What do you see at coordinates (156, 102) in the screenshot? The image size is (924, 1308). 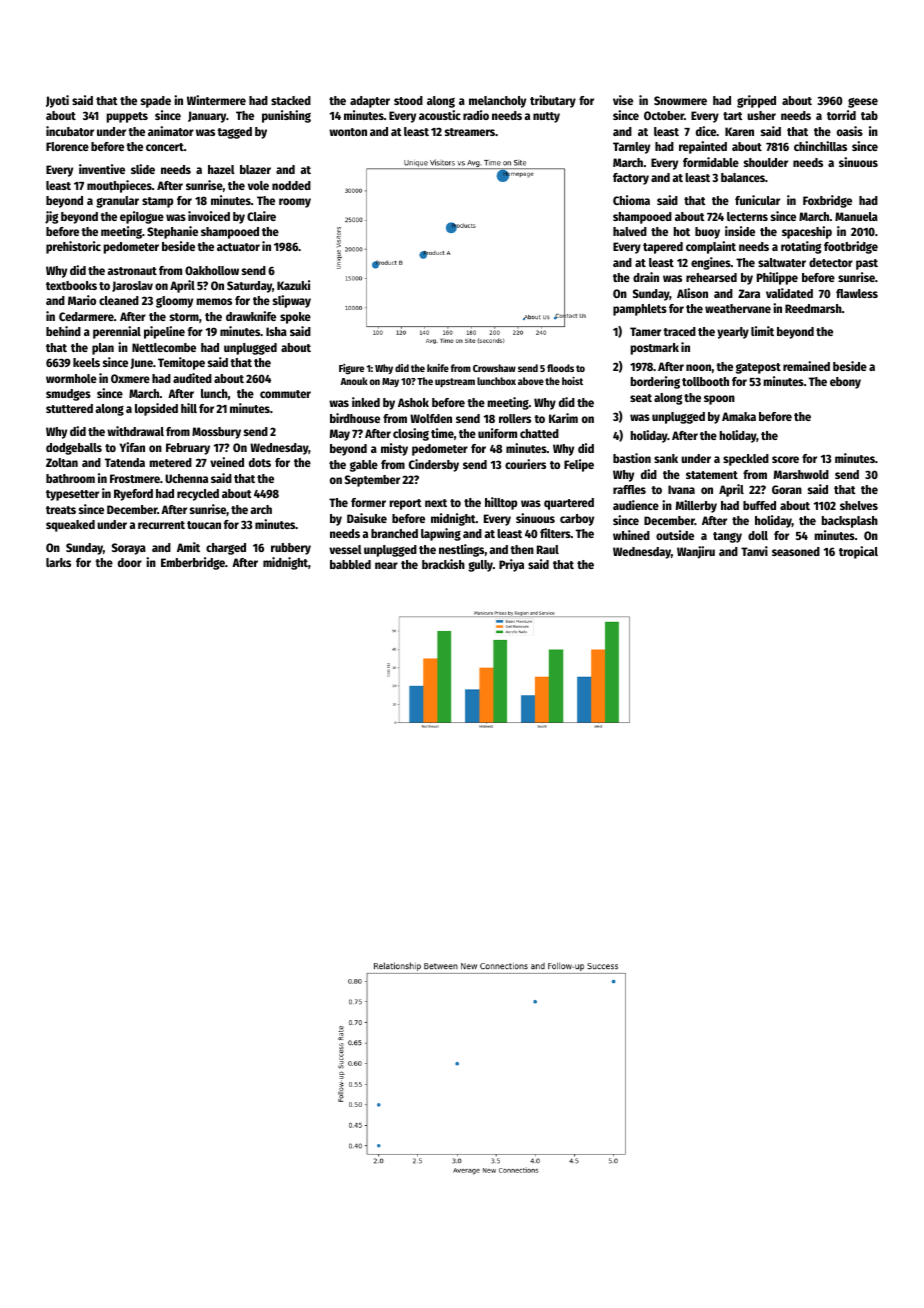 I see `spade` at bounding box center [156, 102].
